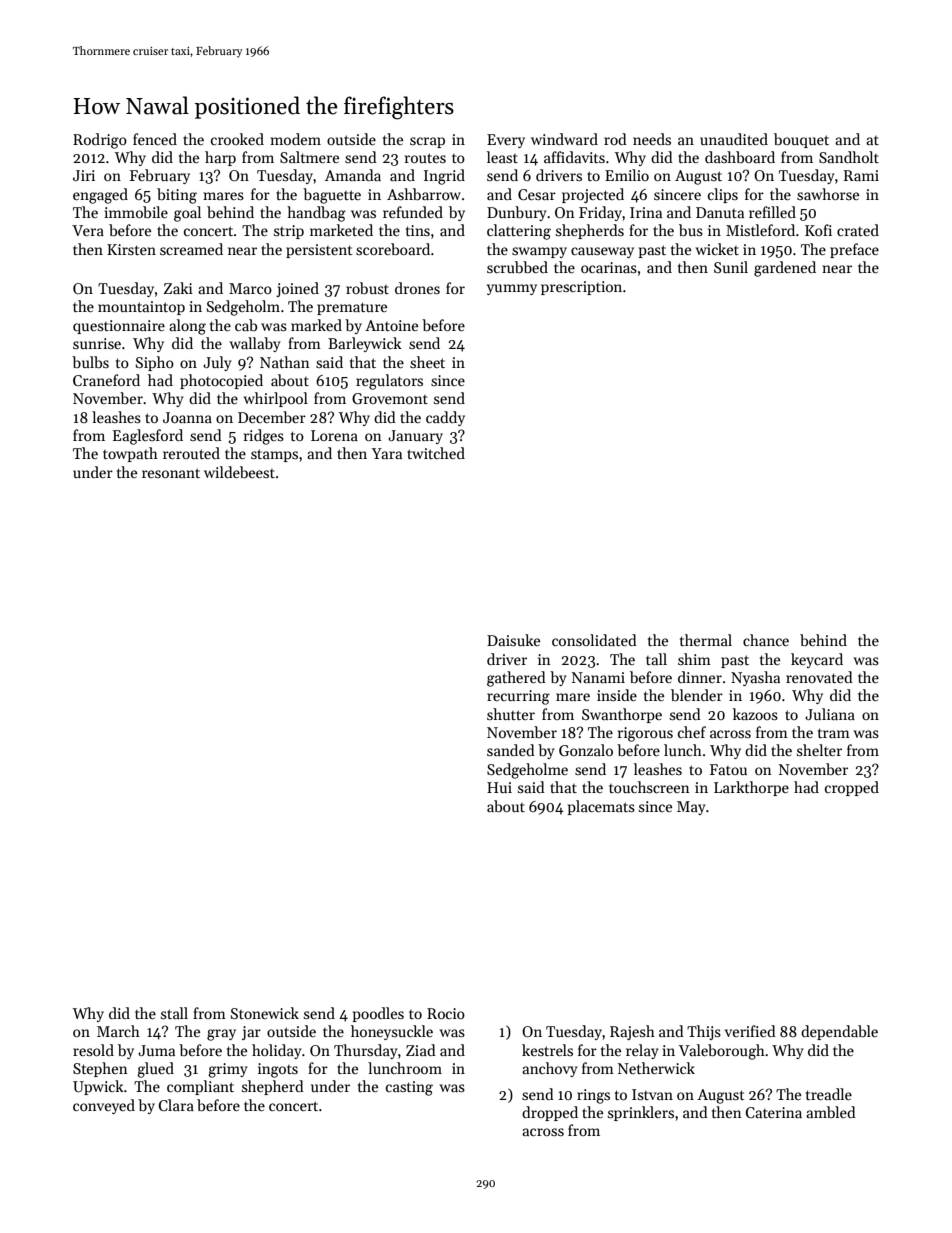  What do you see at coordinates (506, 141) in the page?
I see `Every` at bounding box center [506, 141].
